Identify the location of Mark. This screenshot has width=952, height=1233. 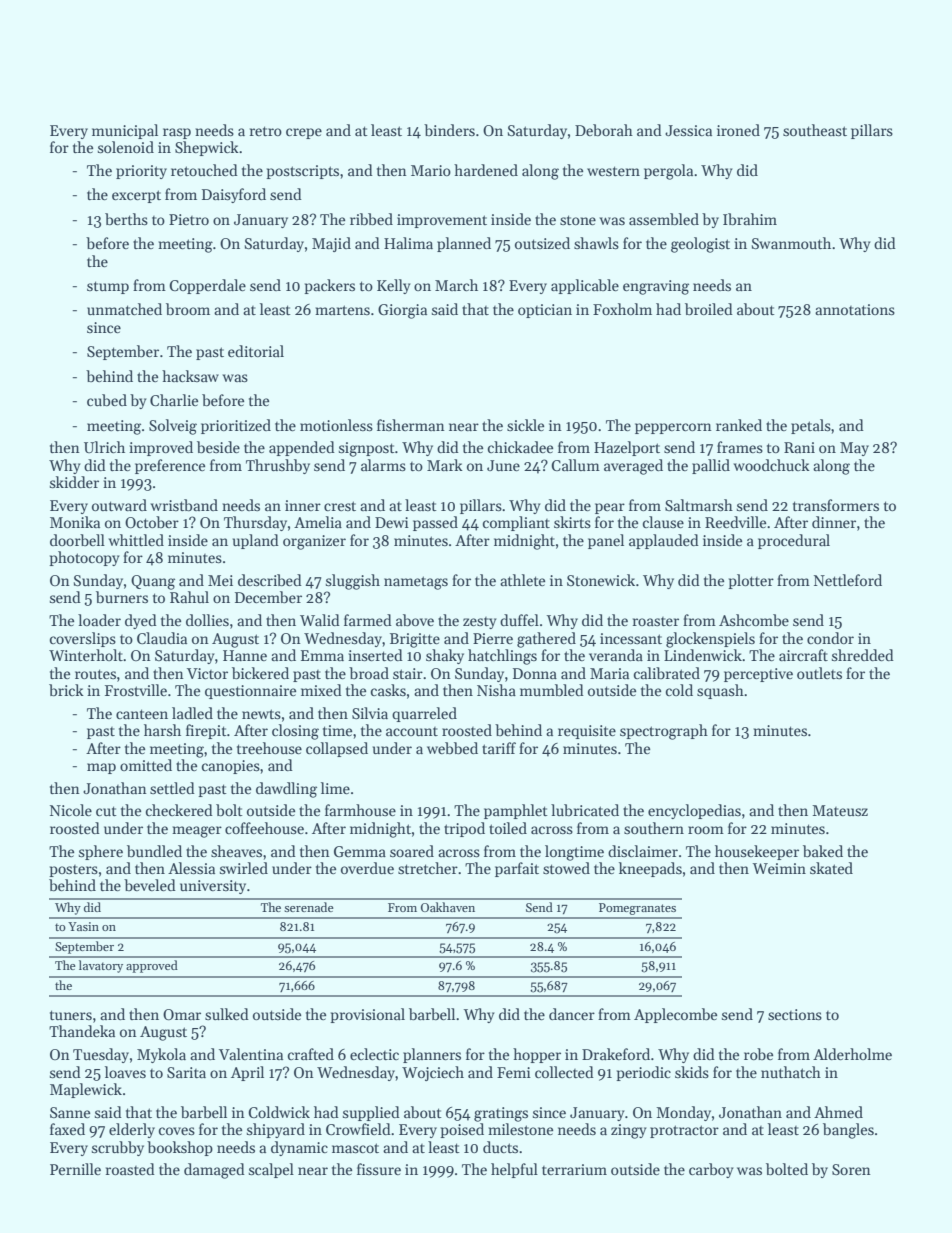
(445, 465).
